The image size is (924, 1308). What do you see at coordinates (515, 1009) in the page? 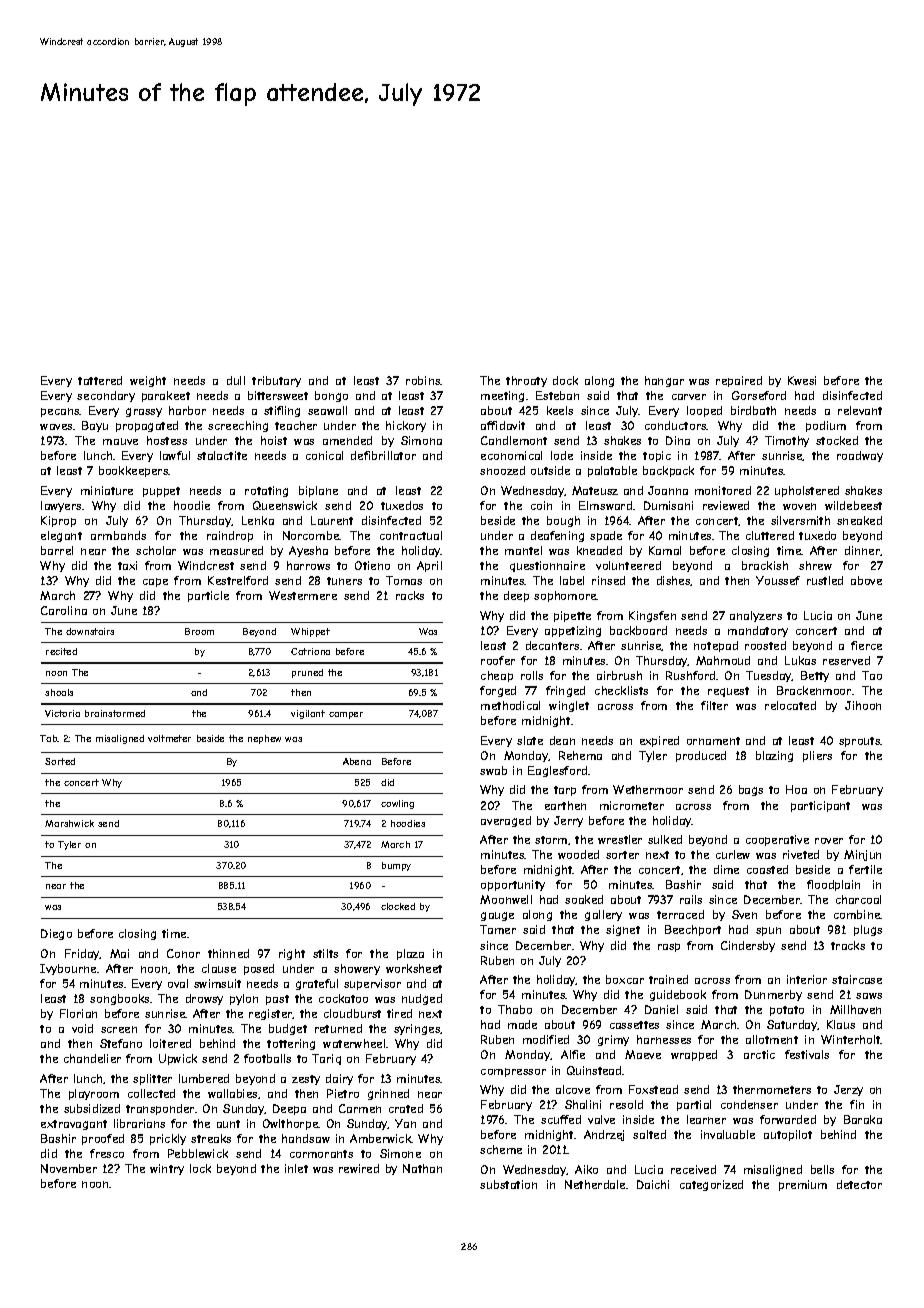
I see `Thabo` at bounding box center [515, 1009].
